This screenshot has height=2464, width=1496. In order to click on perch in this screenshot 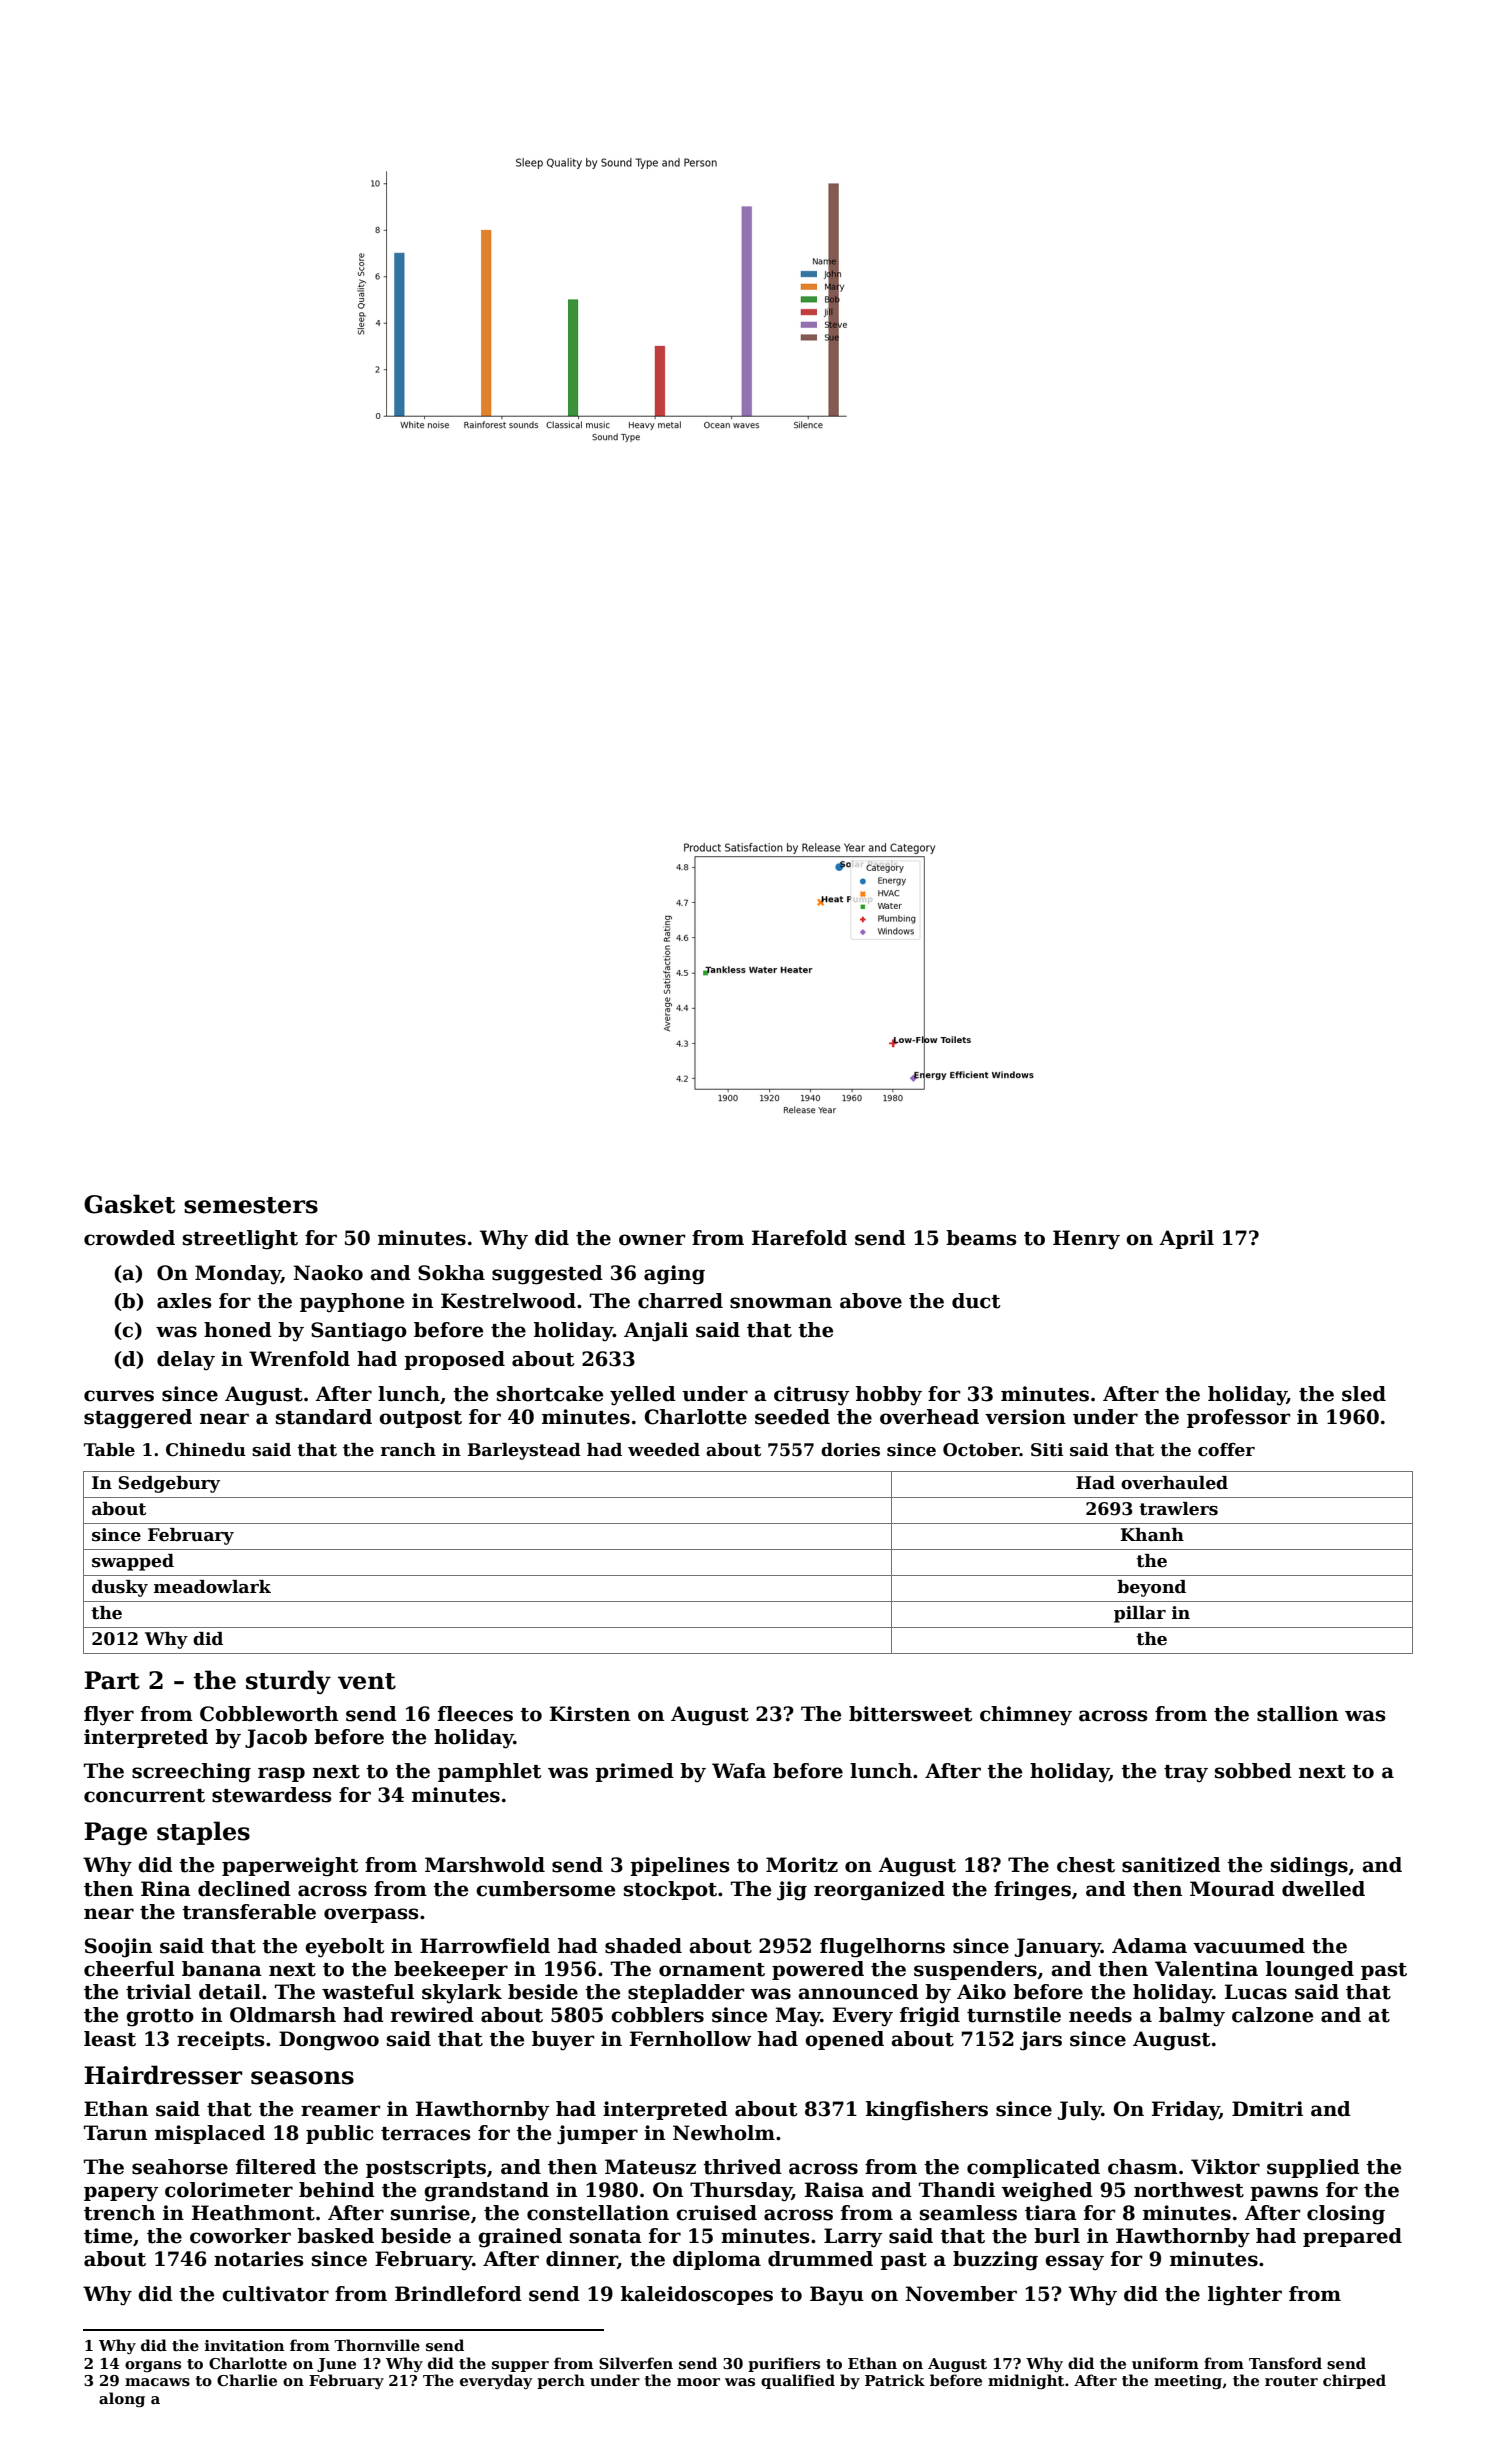, I will do `click(561, 2381)`.
